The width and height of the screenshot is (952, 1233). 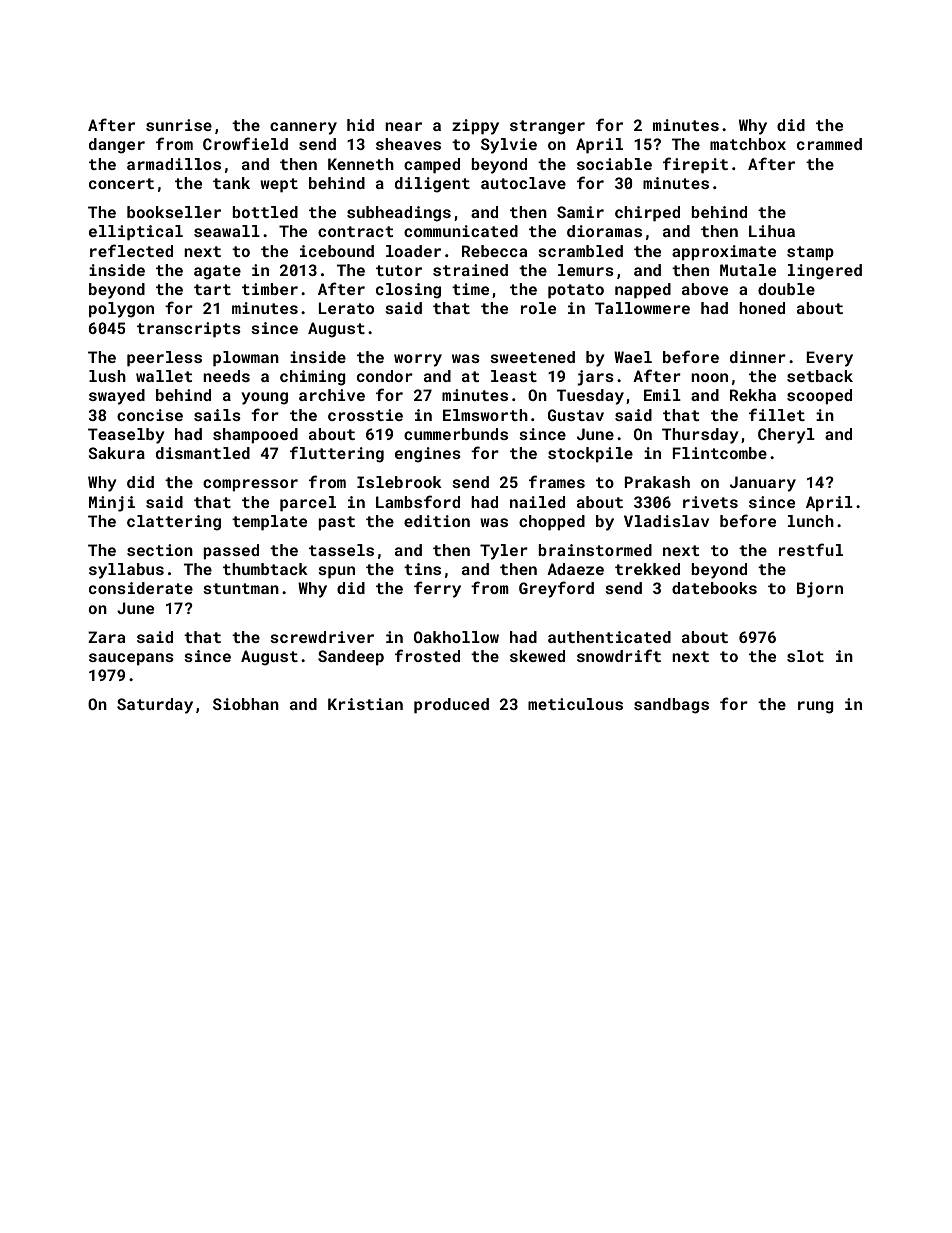 I want to click on transcripts, so click(x=189, y=330).
